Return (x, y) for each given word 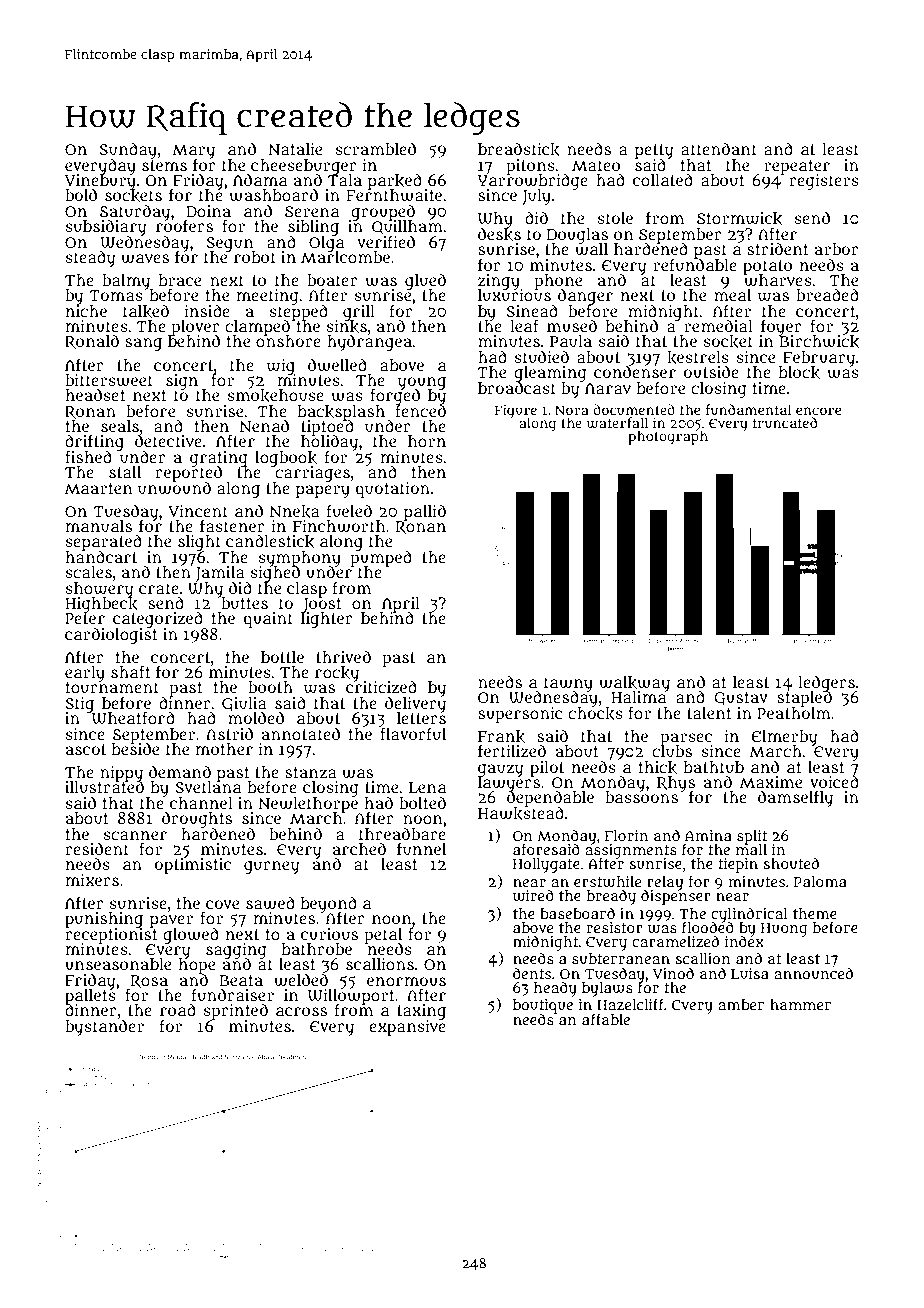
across (301, 1011)
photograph (668, 438)
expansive (407, 1028)
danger (585, 296)
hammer (800, 1004)
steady (90, 258)
